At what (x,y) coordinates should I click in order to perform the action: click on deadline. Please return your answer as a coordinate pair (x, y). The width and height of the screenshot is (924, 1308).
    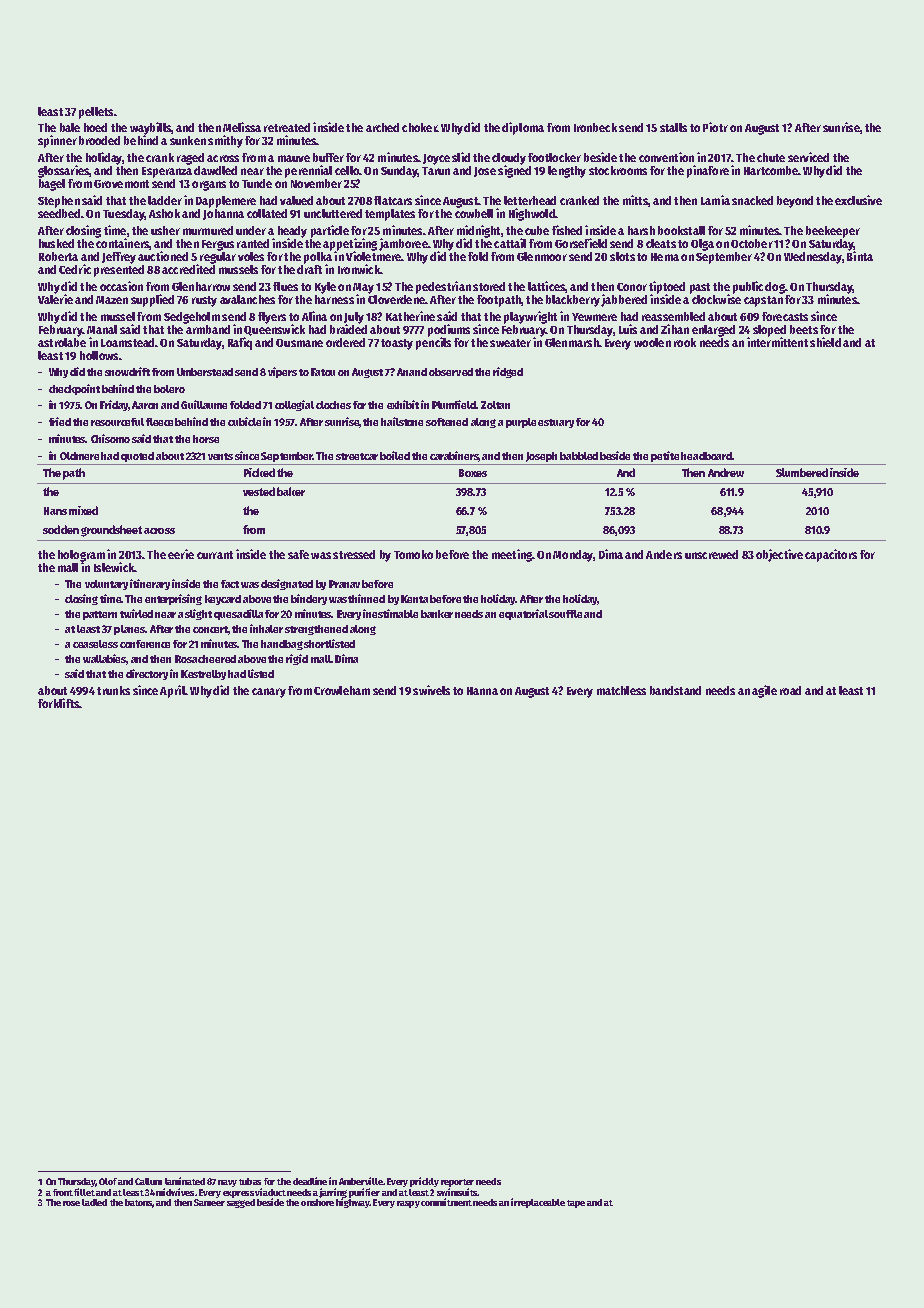
    Looking at the image, I should click on (310, 1181).
